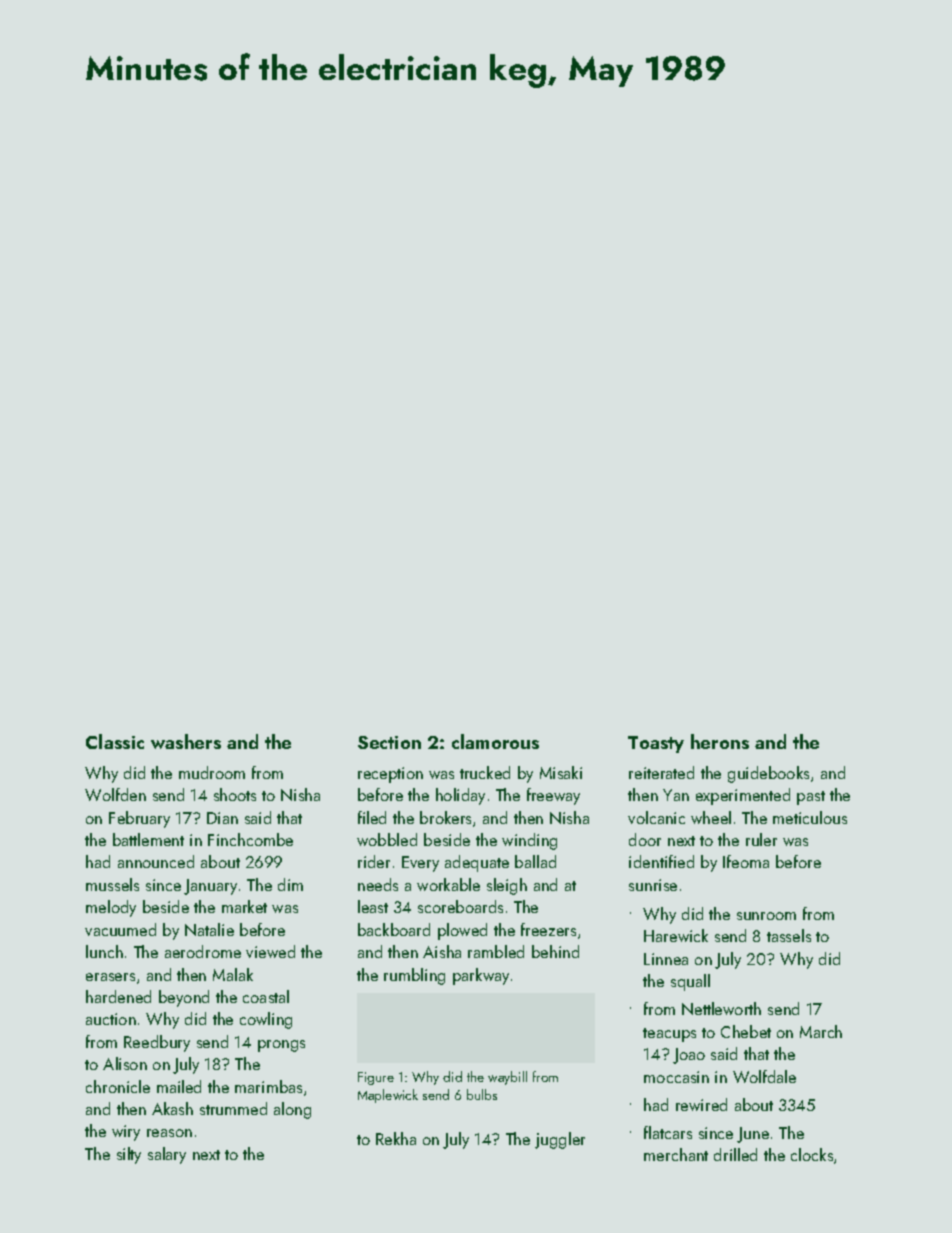  Describe the element at coordinates (156, 861) in the screenshot. I see `announced` at that location.
